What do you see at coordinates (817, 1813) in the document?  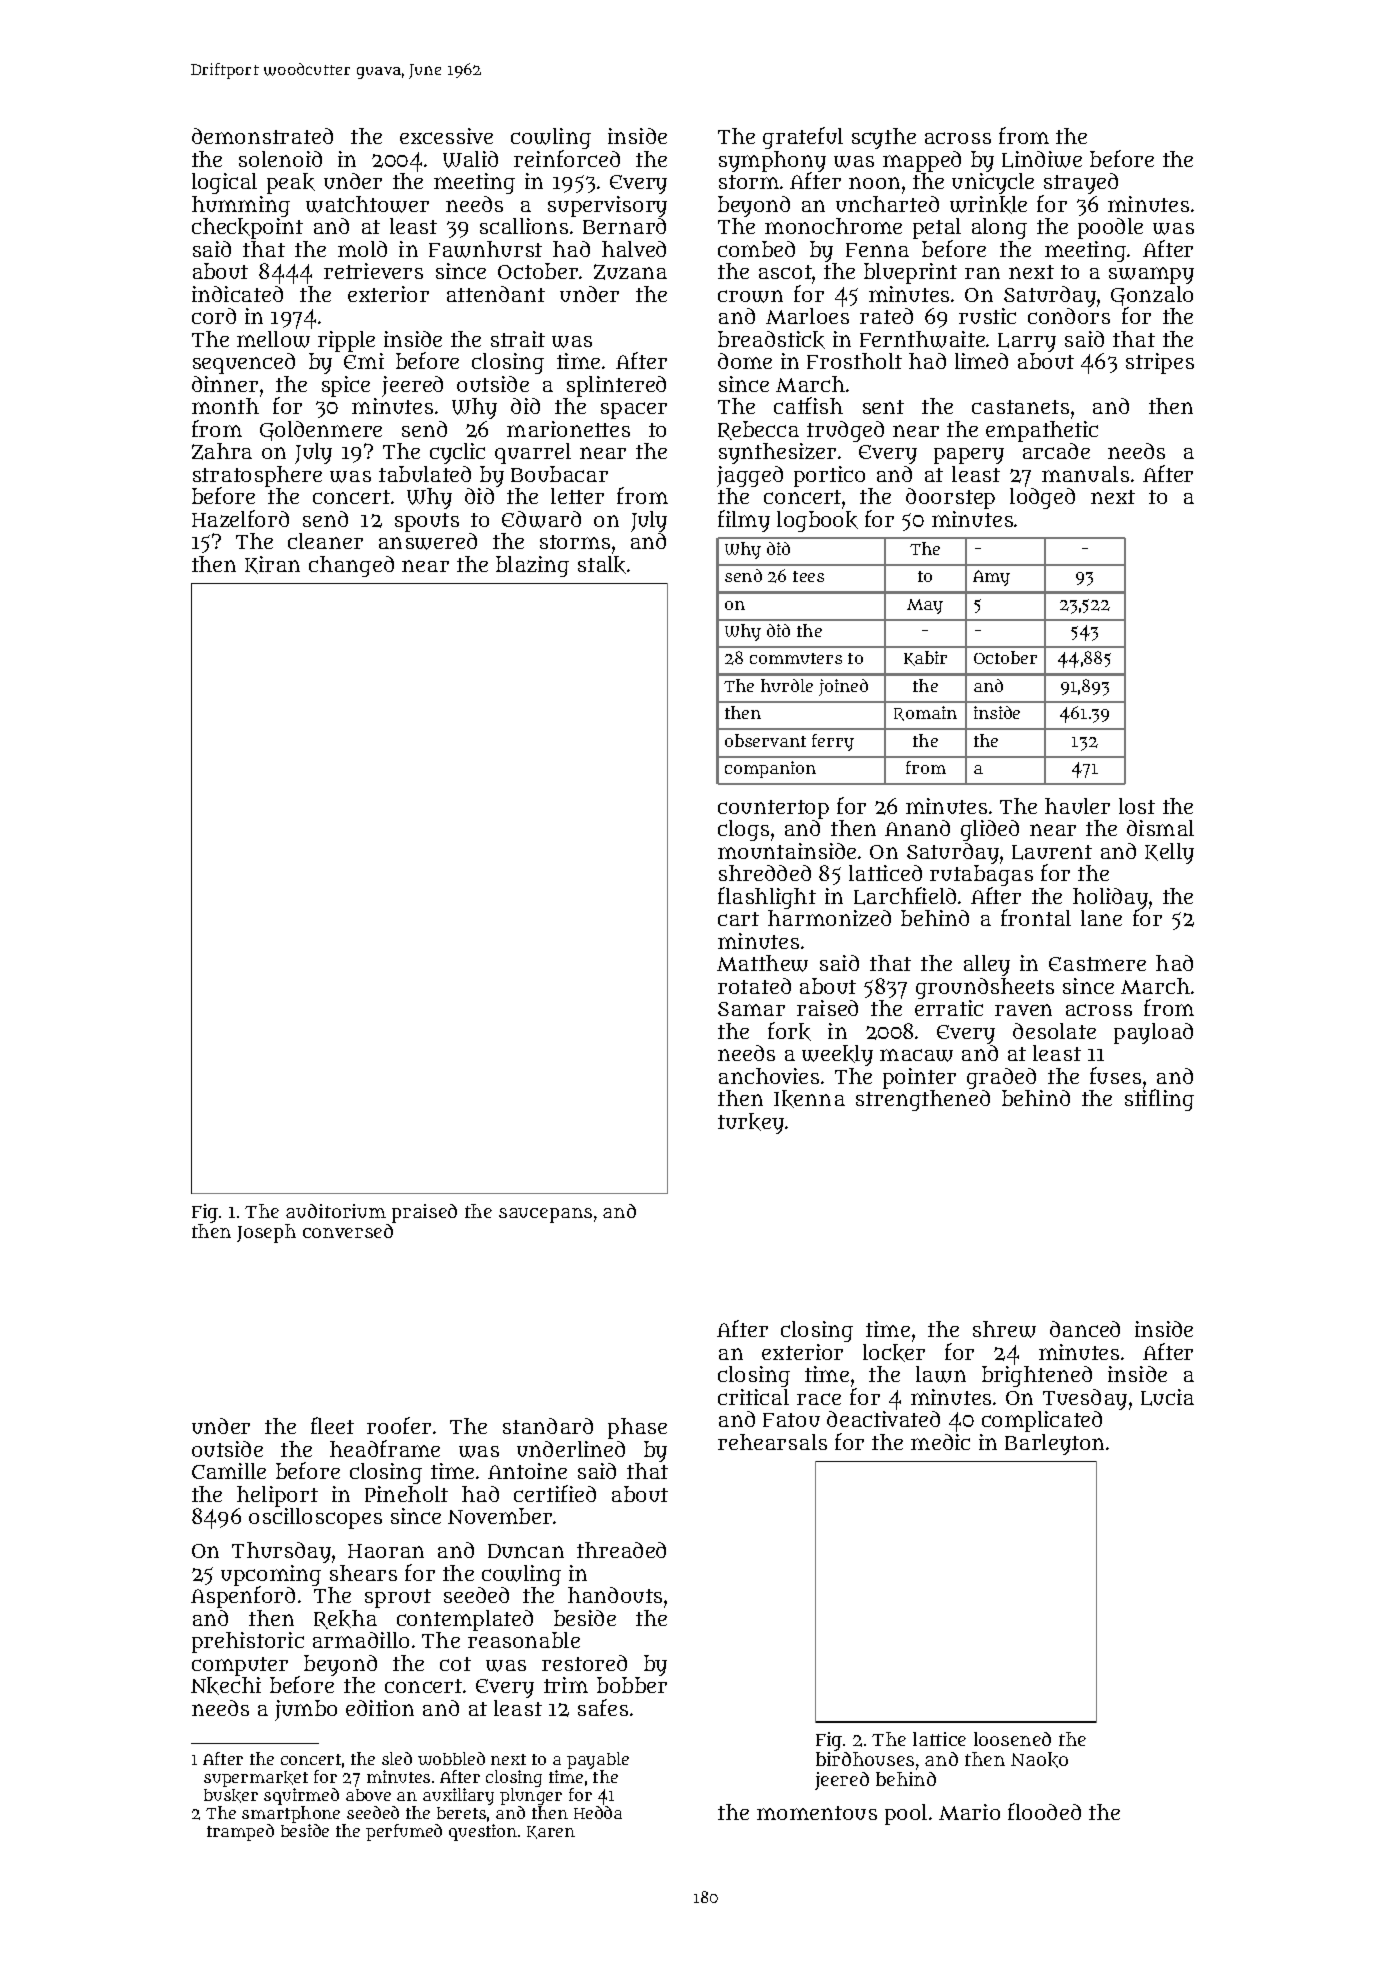 I see `momentous` at bounding box center [817, 1813].
